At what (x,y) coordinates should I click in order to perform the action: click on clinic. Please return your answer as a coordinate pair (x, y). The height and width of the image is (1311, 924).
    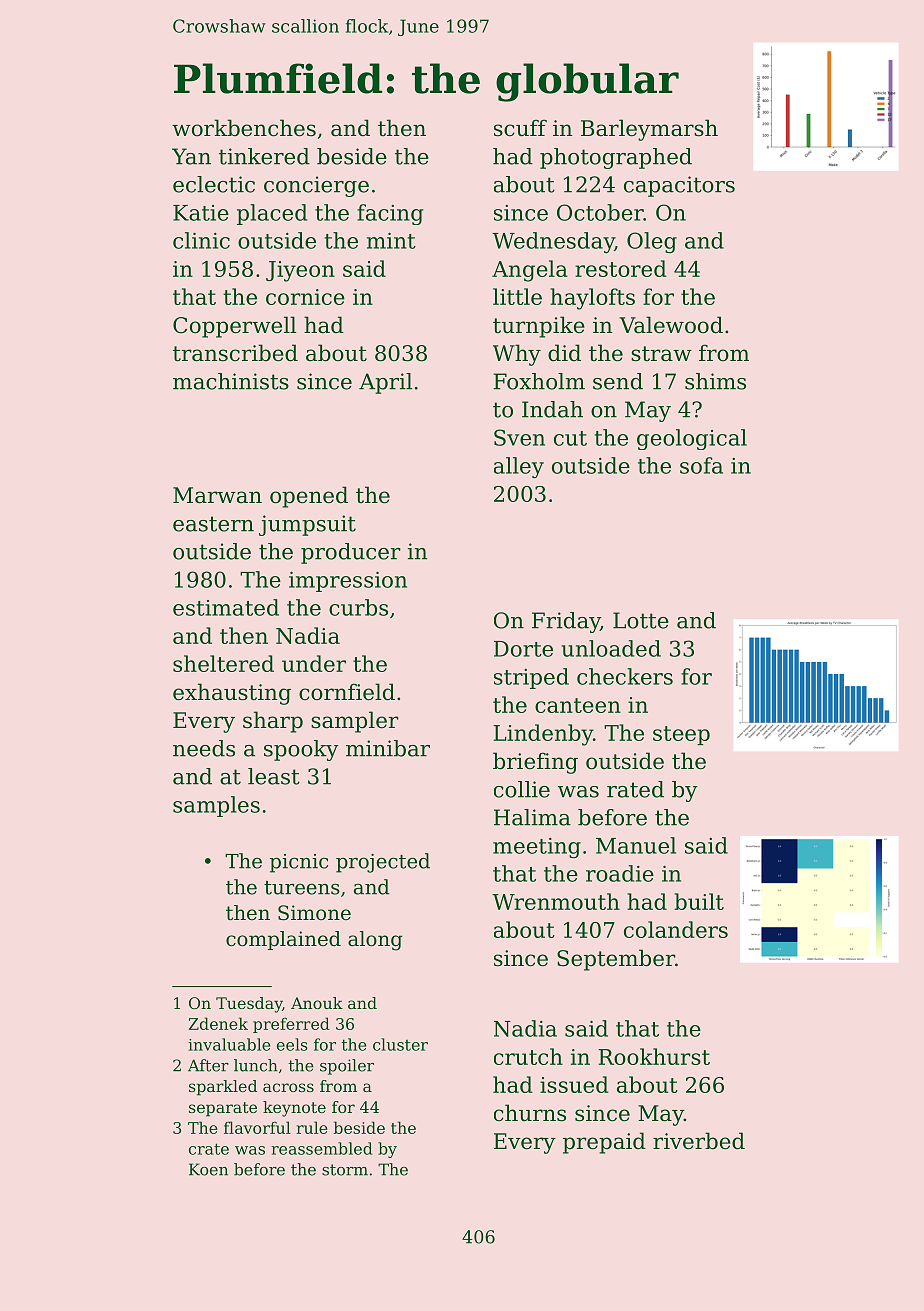
    Looking at the image, I should click on (201, 240).
